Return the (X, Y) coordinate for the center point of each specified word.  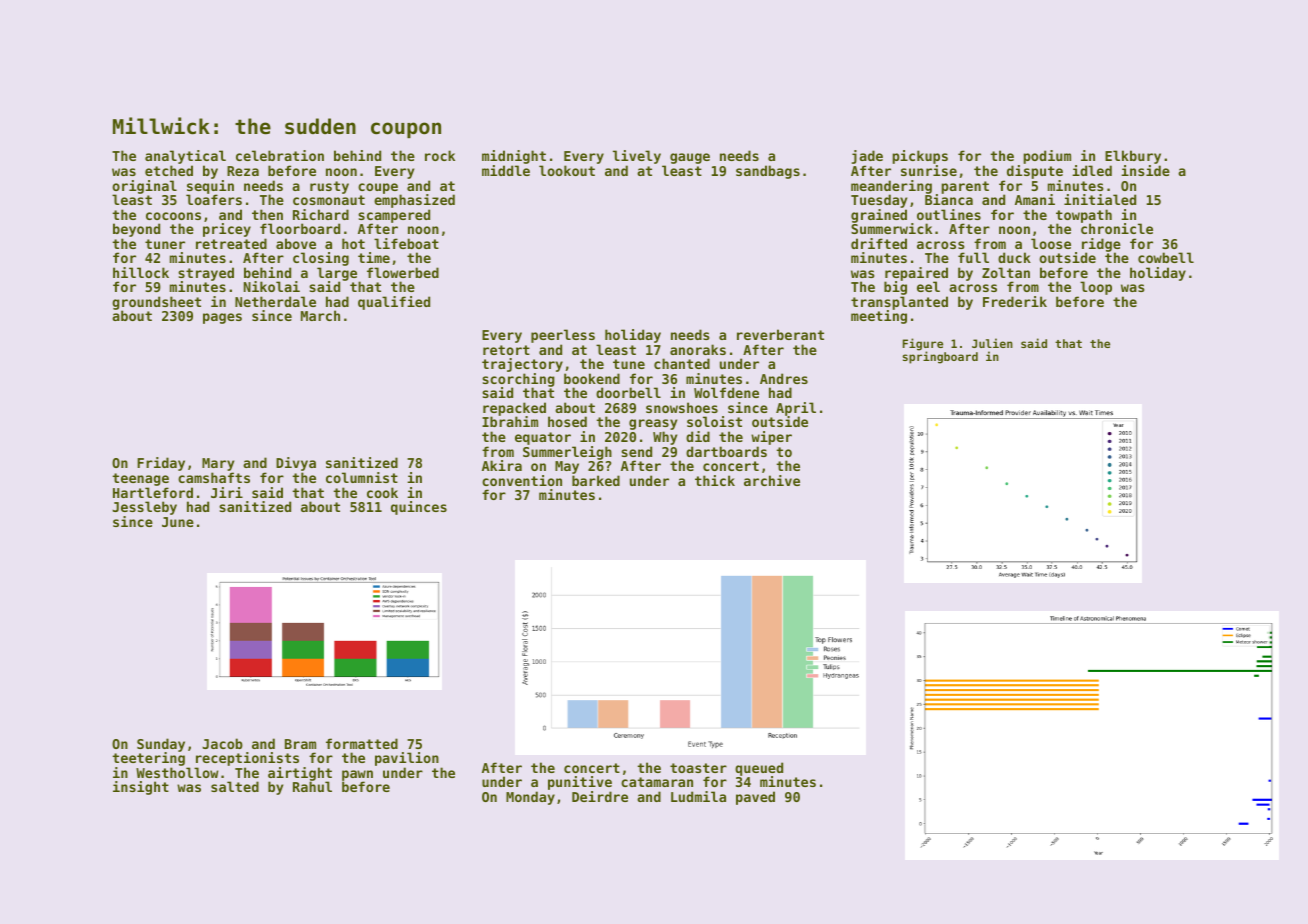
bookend (592, 378)
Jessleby (144, 508)
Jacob (222, 743)
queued (759, 769)
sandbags (768, 172)
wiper (771, 438)
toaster (698, 768)
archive (772, 480)
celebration (280, 155)
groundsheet (156, 303)
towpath (1084, 216)
